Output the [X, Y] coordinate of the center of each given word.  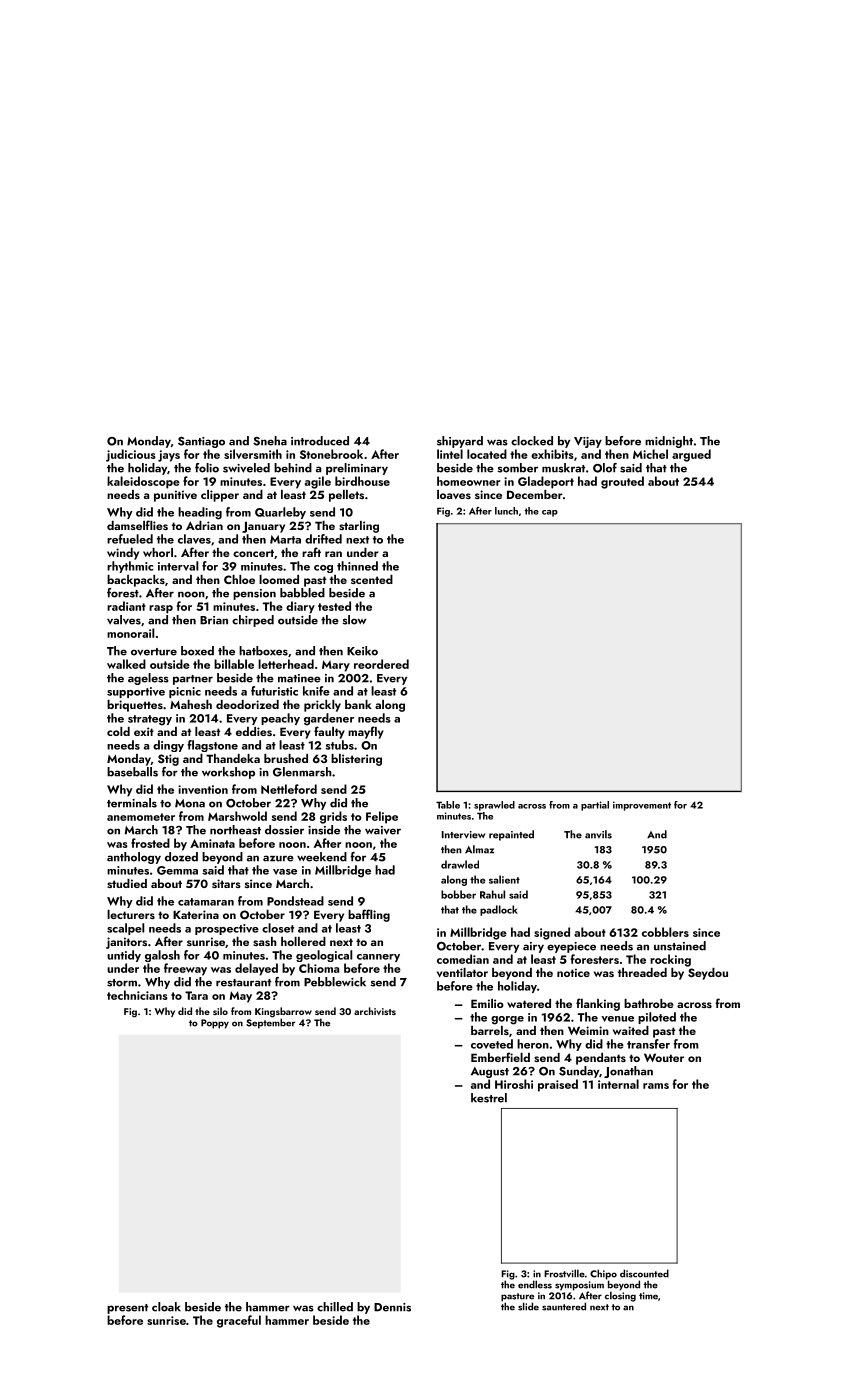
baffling [369, 915]
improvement [642, 806]
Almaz [479, 849]
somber [518, 468]
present [127, 1309]
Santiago [201, 442]
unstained [680, 946]
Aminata [212, 843]
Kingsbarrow [283, 1012]
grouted [622, 482]
